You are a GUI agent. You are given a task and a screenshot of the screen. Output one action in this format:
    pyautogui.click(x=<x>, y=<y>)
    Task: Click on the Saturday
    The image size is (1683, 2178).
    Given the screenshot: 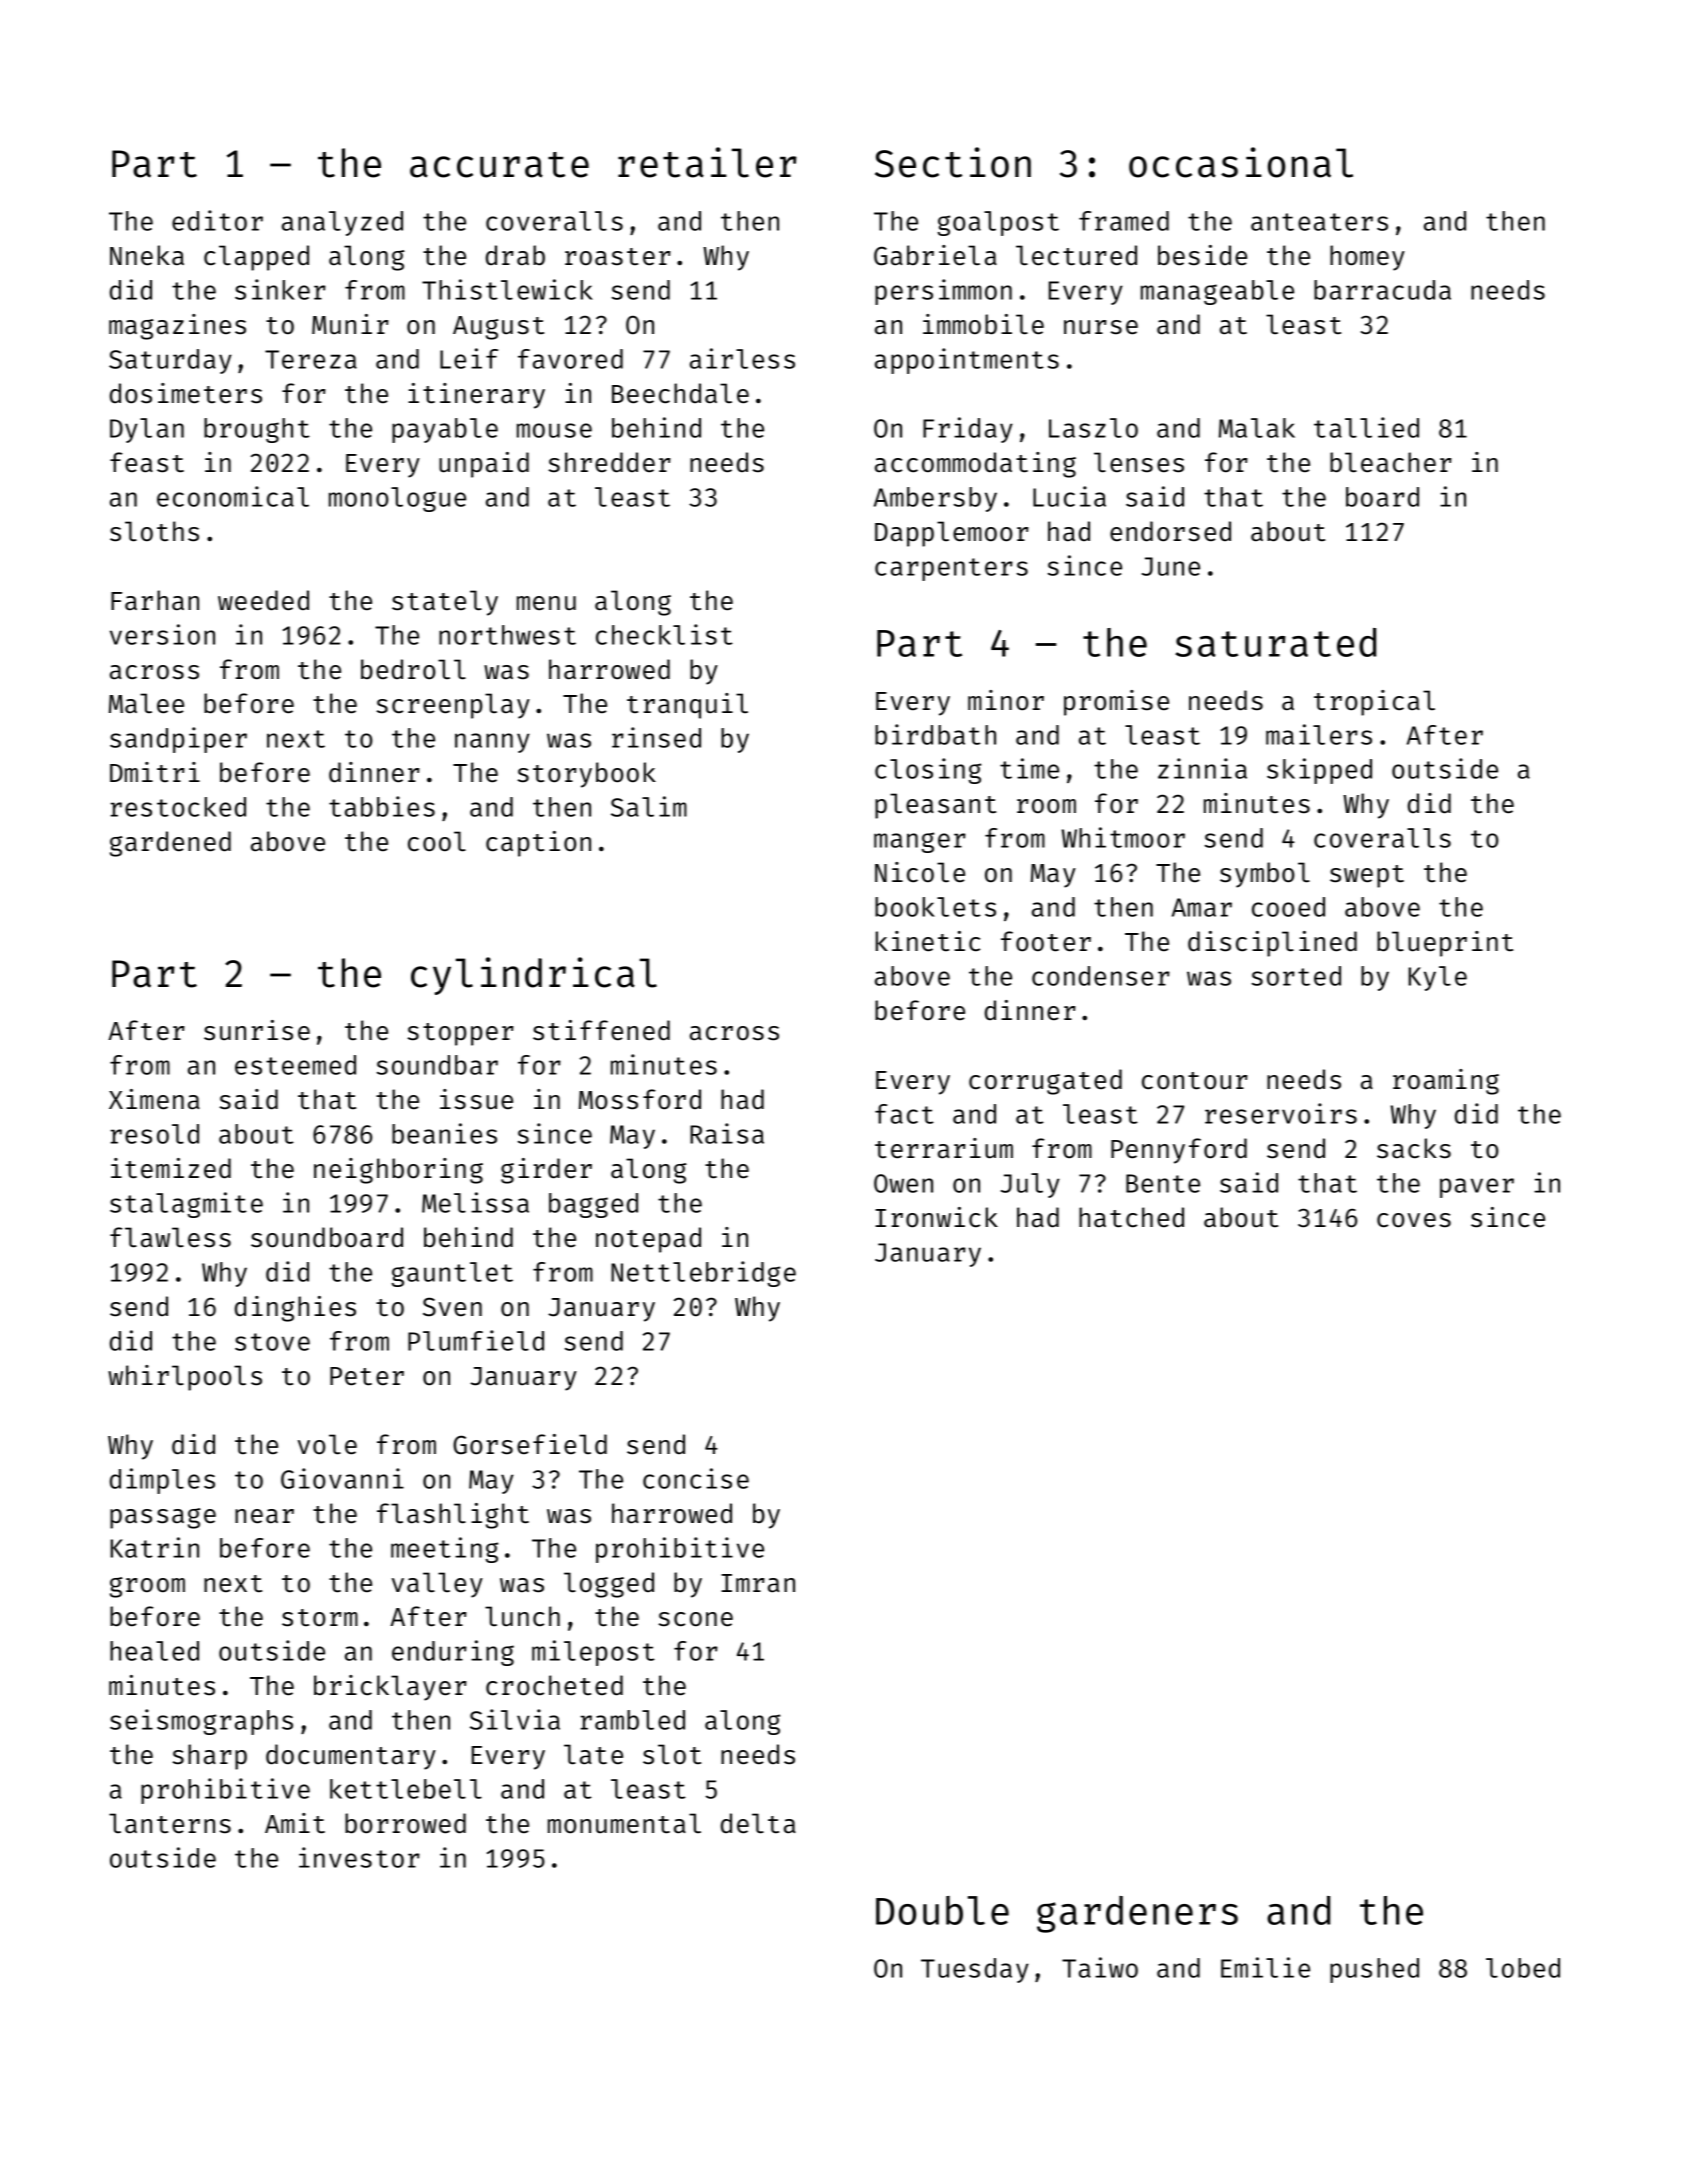 What is the action you would take?
    pyautogui.click(x=170, y=361)
